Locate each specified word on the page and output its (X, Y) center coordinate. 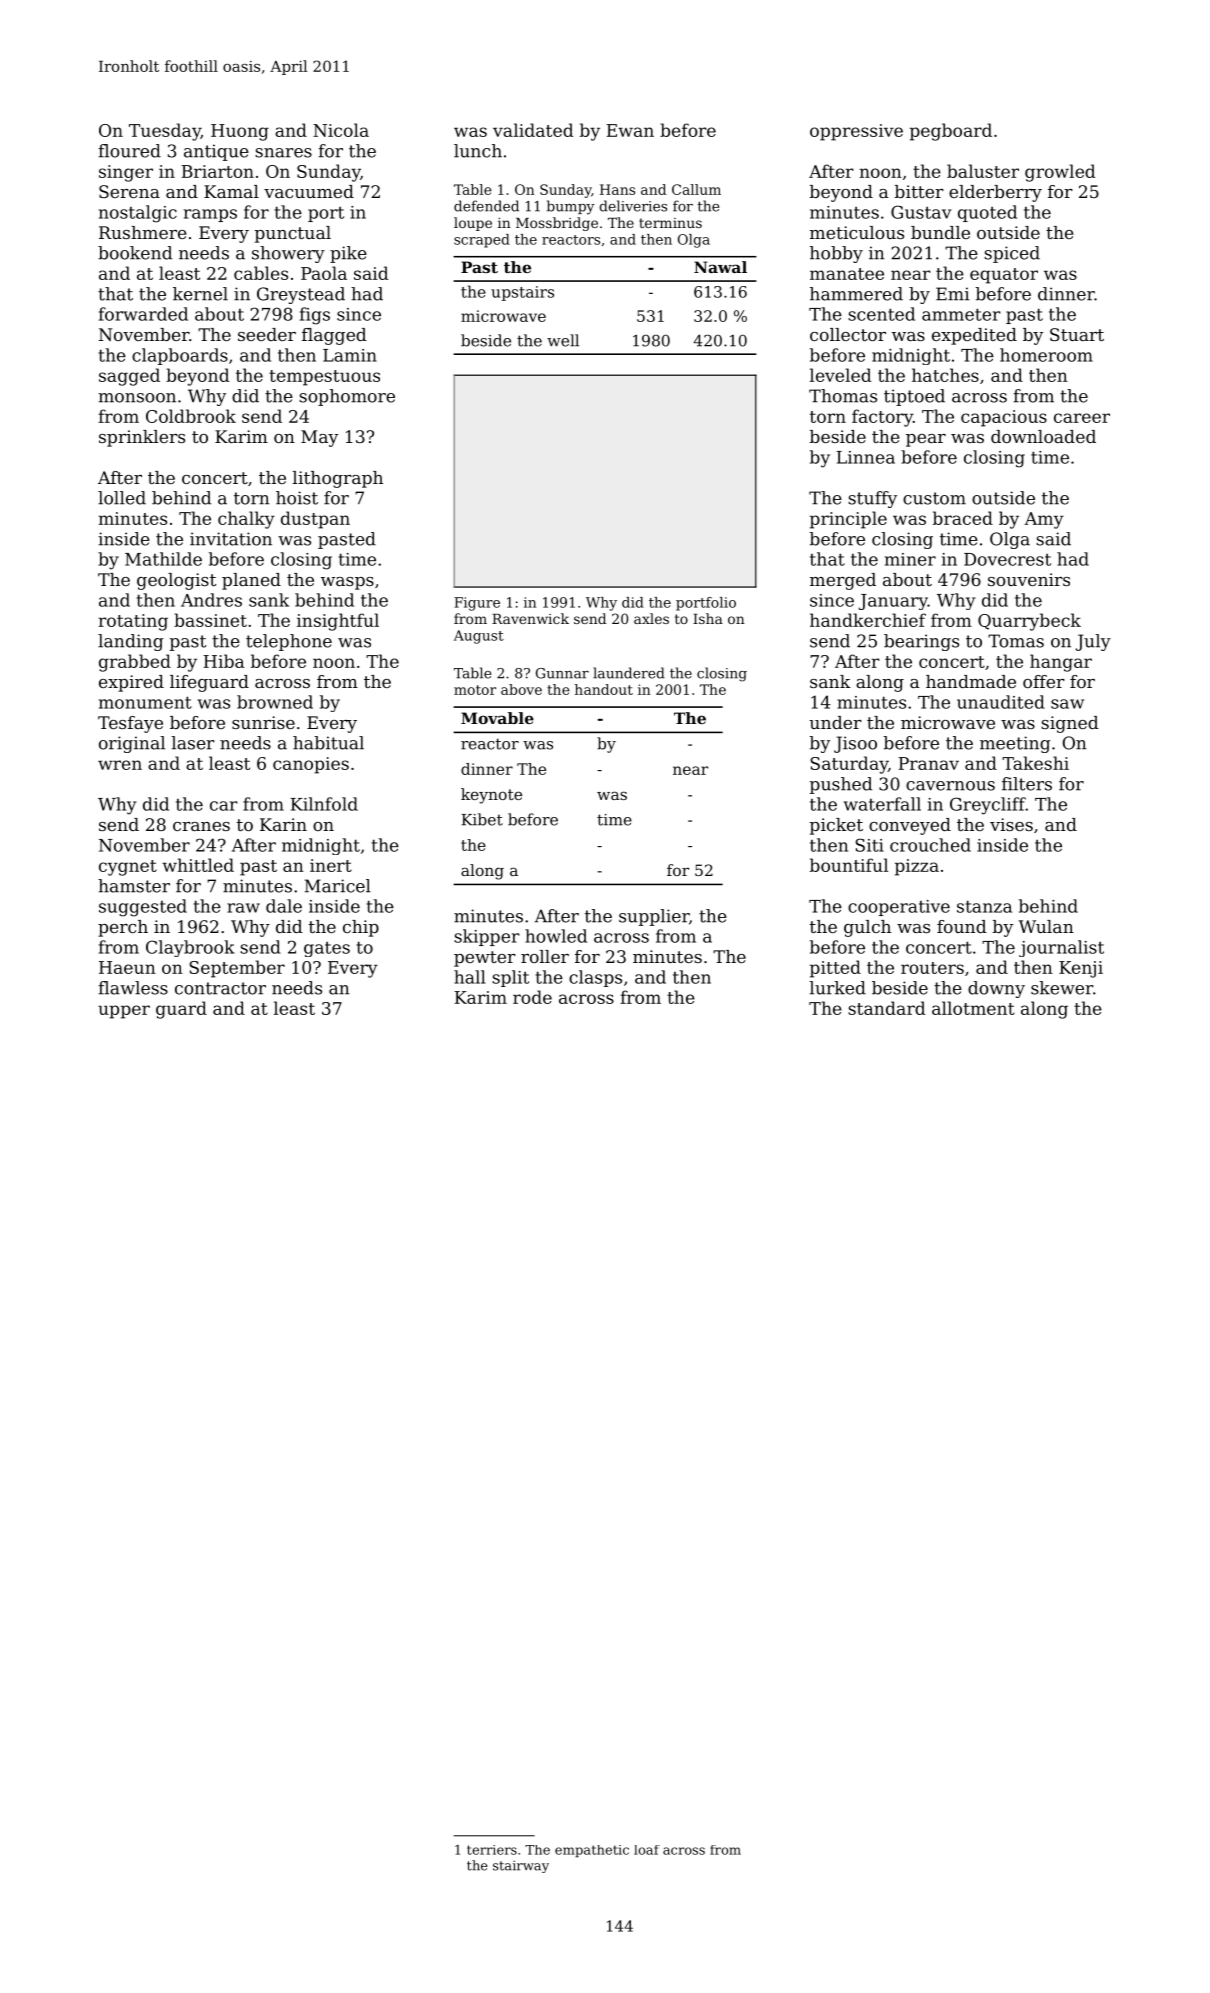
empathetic (592, 1851)
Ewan (630, 130)
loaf (647, 1850)
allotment (973, 1008)
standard (886, 1008)
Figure (477, 604)
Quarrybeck (1029, 622)
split (510, 978)
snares (283, 153)
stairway (521, 1866)
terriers (492, 1850)
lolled (122, 498)
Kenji (1081, 969)
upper (124, 1012)
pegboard (951, 132)
